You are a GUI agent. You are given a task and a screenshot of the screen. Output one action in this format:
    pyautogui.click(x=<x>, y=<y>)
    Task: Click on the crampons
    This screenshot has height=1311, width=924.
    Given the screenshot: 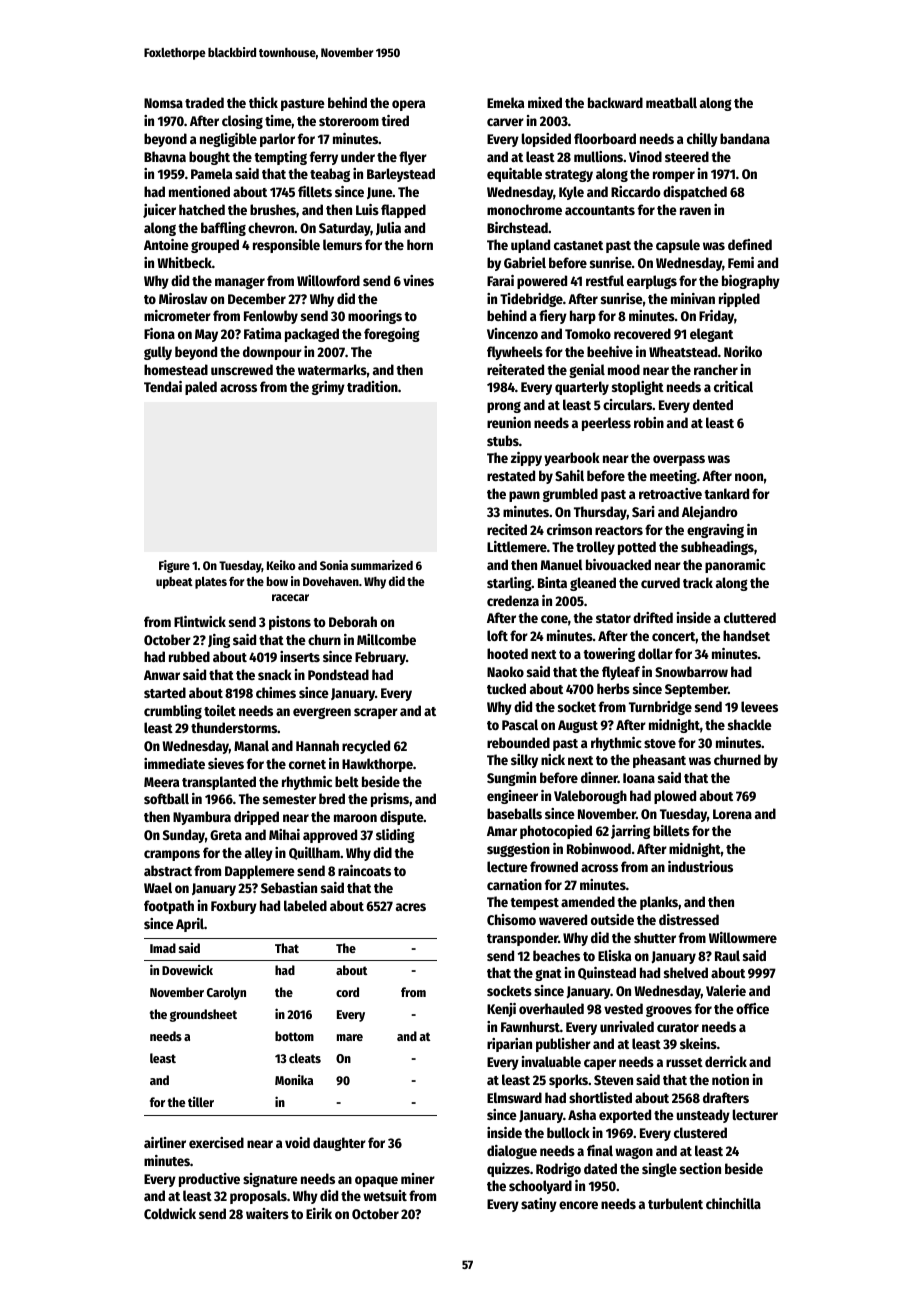 What is the action you would take?
    pyautogui.click(x=172, y=855)
